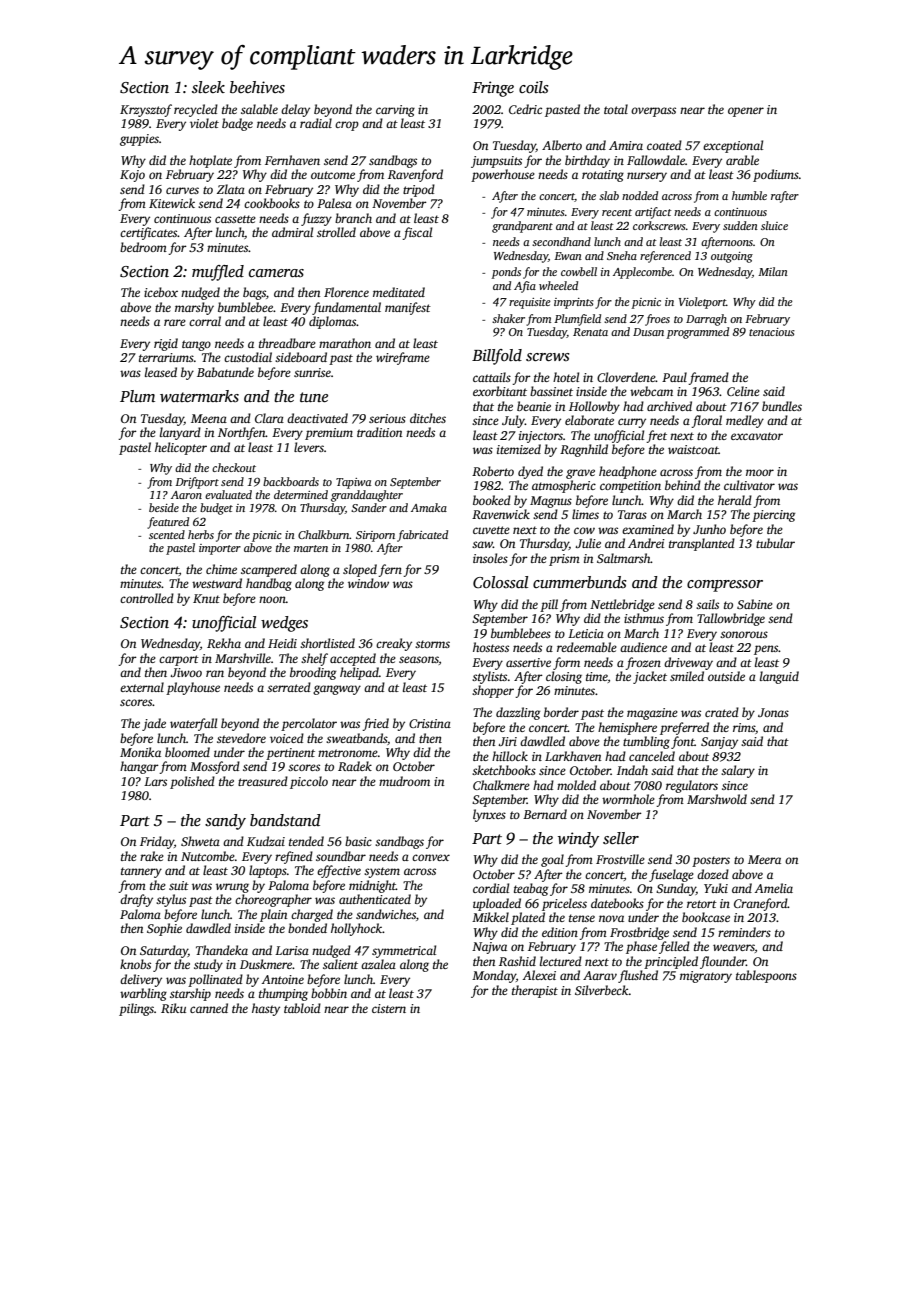 Image resolution: width=924 pixels, height=1308 pixels. I want to click on sleek, so click(208, 87).
